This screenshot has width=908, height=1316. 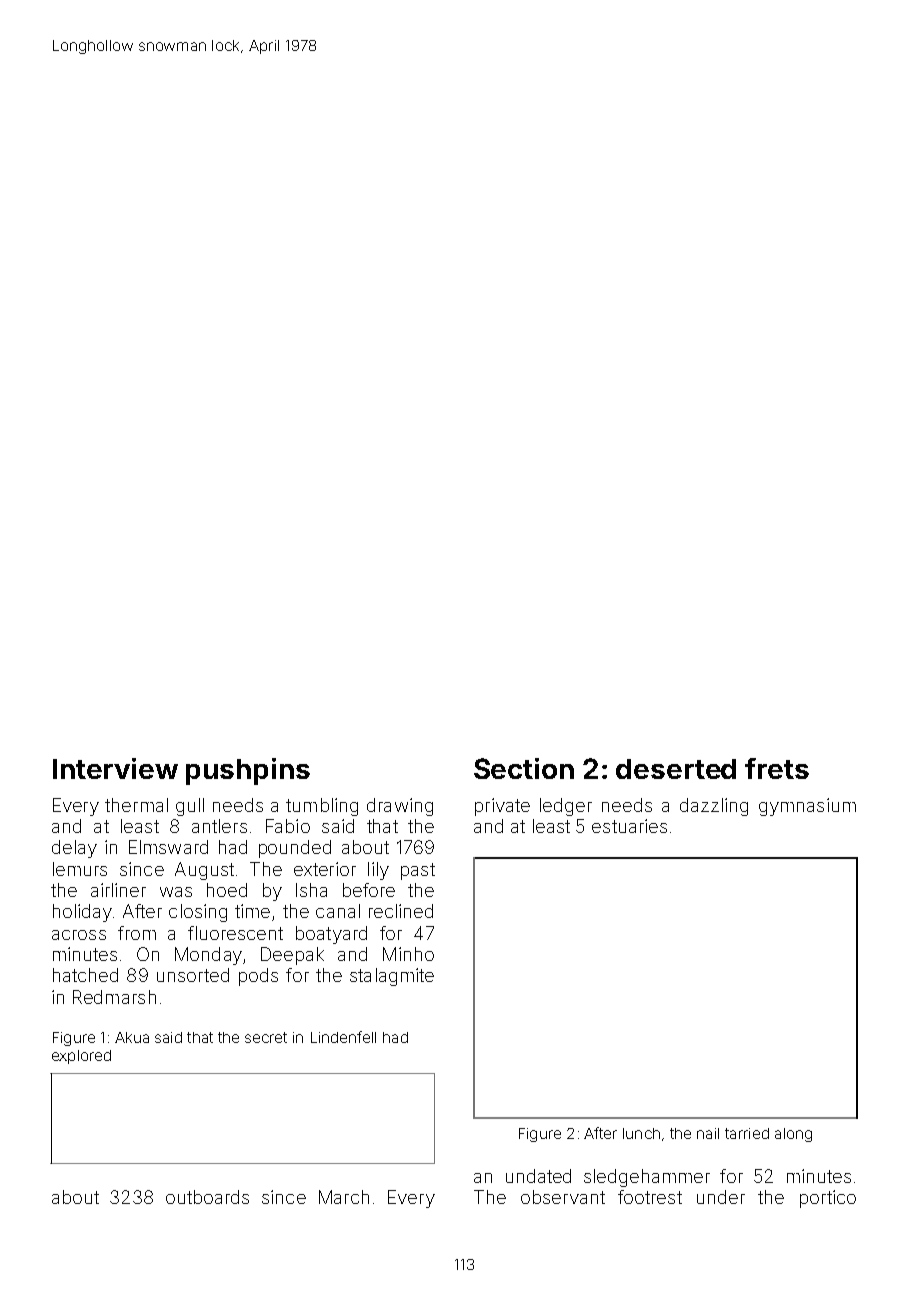 I want to click on stalagmite, so click(x=392, y=977).
